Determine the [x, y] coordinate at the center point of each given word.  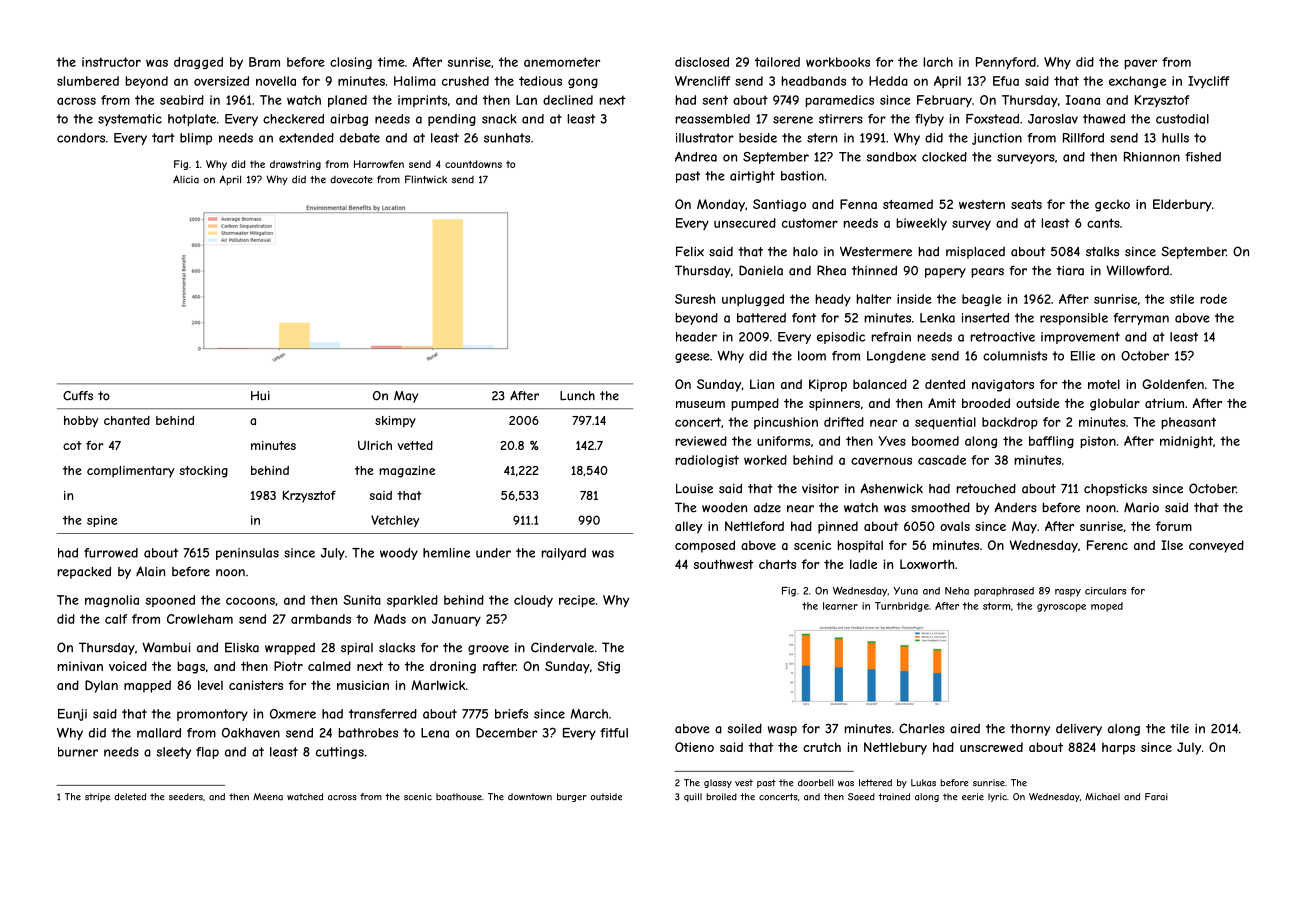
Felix [690, 251]
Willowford [1137, 270]
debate [360, 138]
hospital [860, 546]
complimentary [130, 472]
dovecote [351, 180]
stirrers [841, 119]
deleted [130, 797]
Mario [1141, 507]
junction [997, 139]
